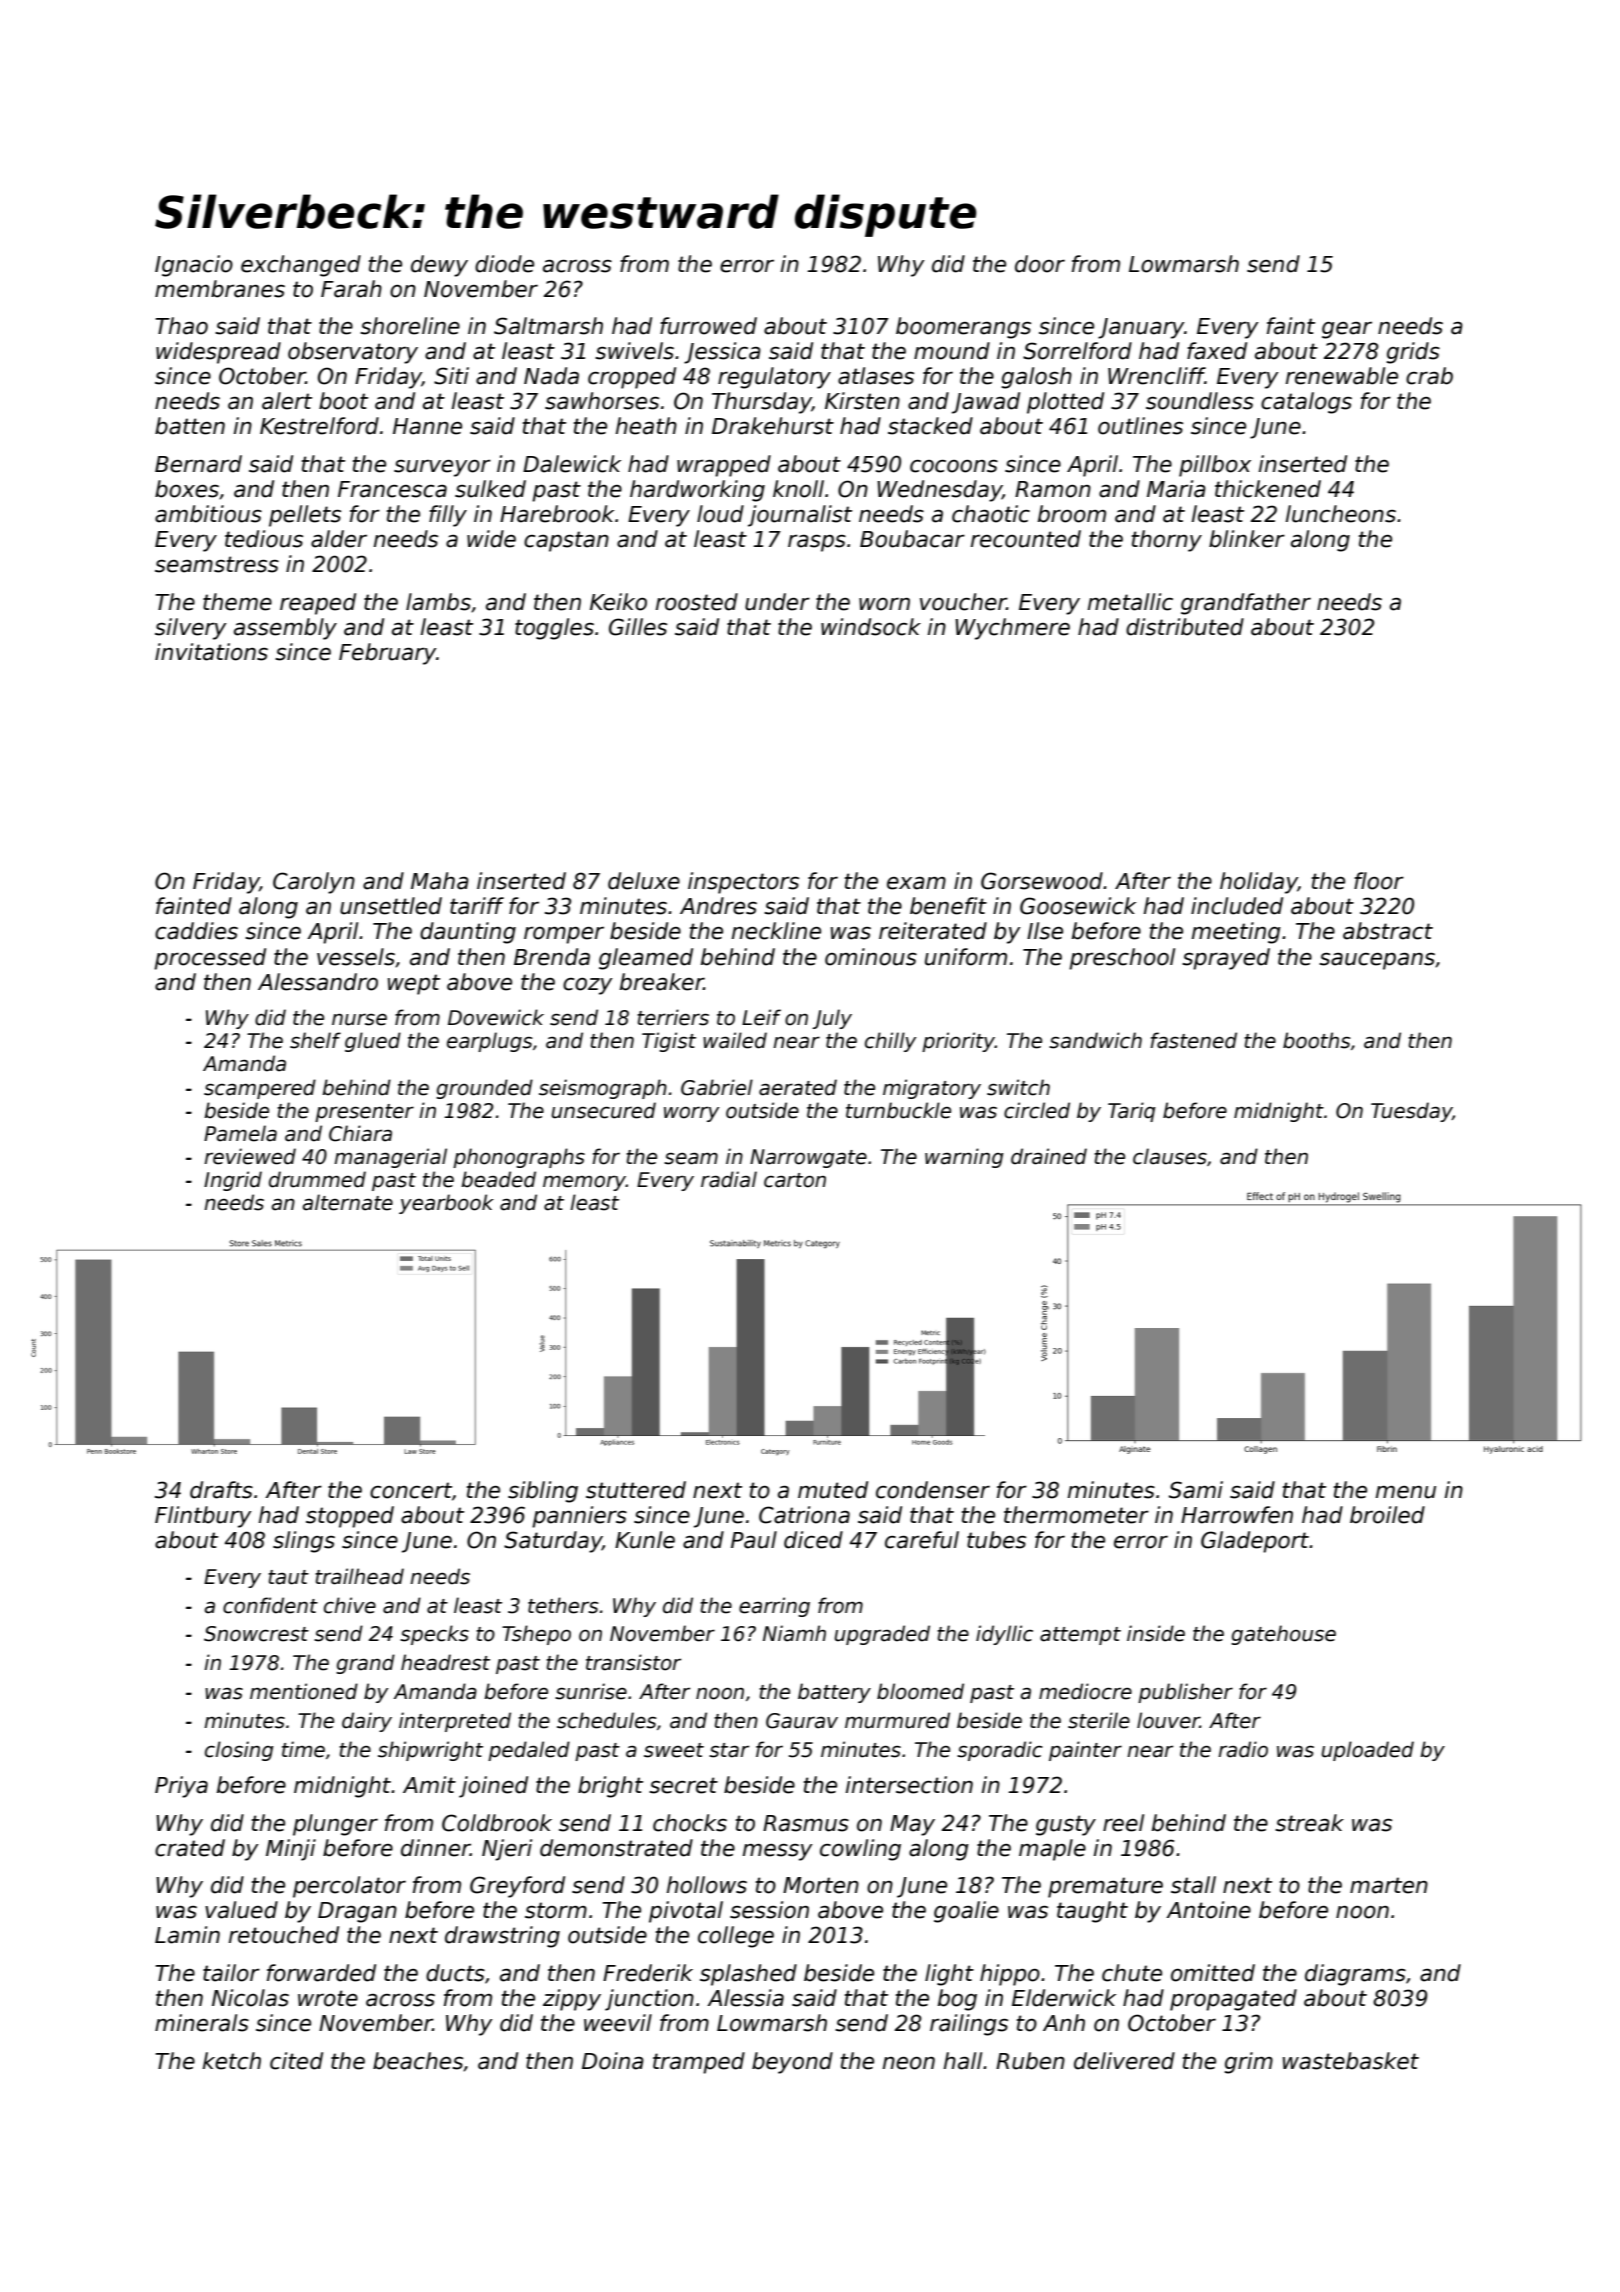 The image size is (1620, 2292). I want to click on Doina, so click(613, 2061).
